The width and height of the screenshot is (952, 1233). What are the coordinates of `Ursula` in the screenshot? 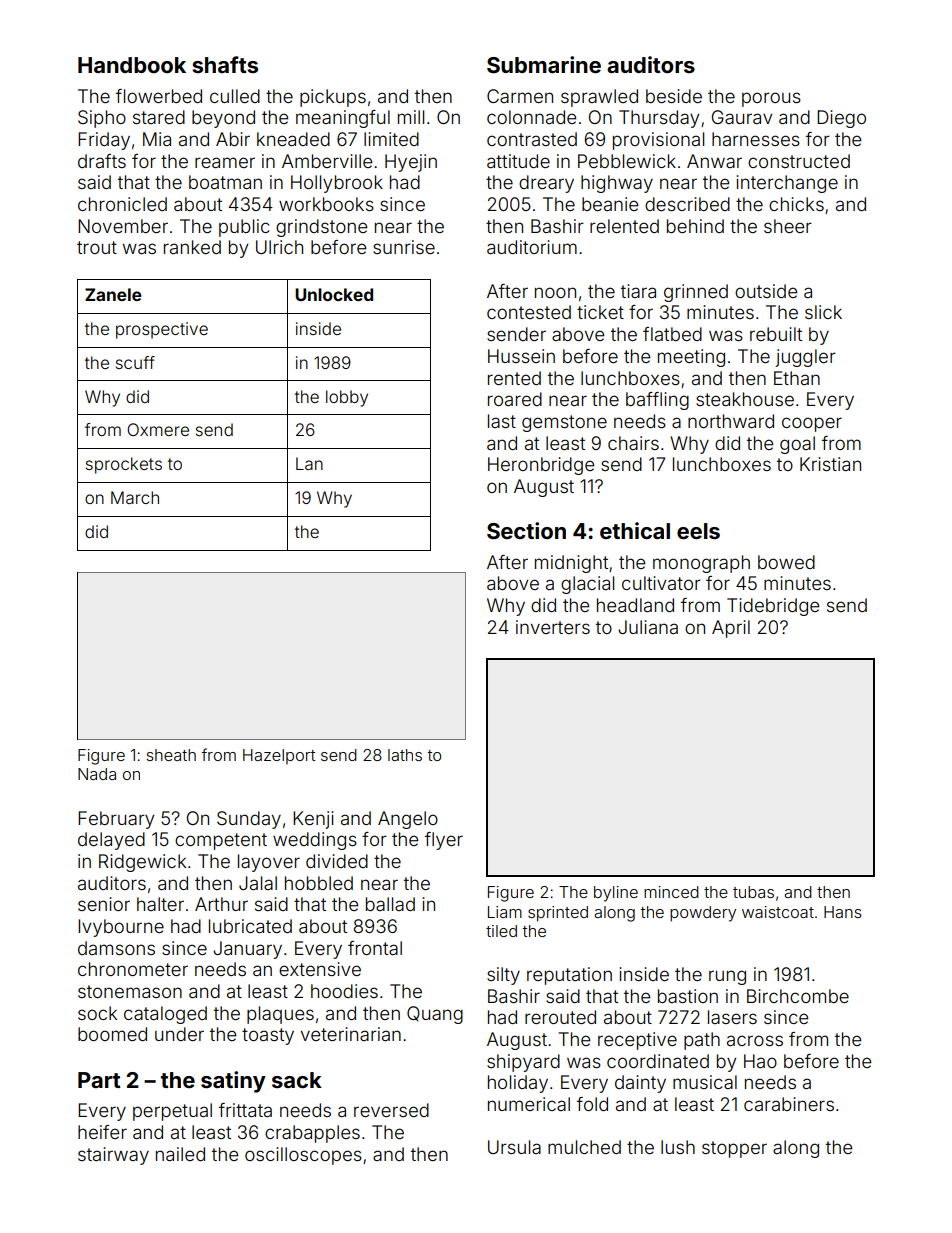 It's located at (514, 1147).
